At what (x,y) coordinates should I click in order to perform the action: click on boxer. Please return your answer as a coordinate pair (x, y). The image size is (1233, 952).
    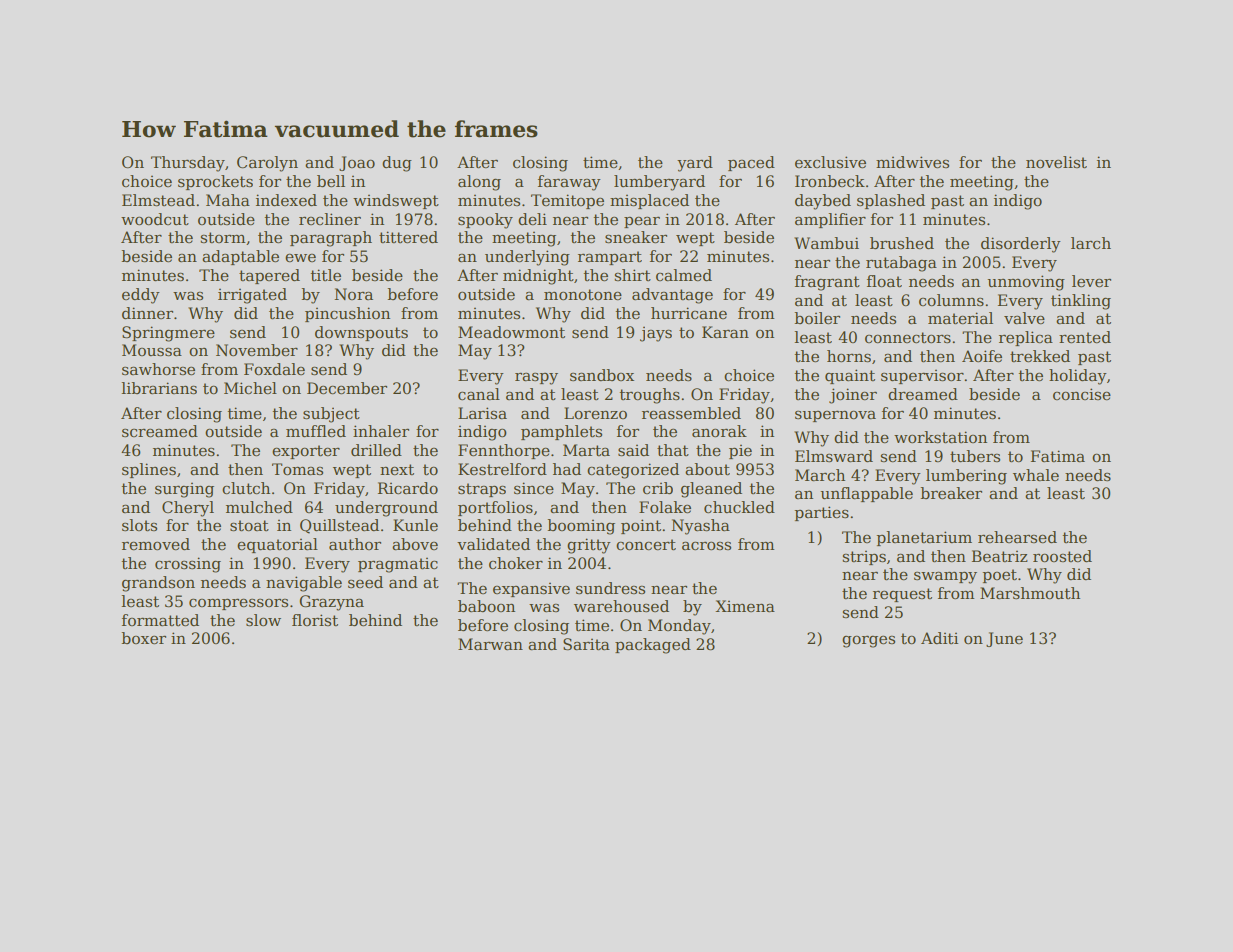
    Looking at the image, I should click on (143, 638).
